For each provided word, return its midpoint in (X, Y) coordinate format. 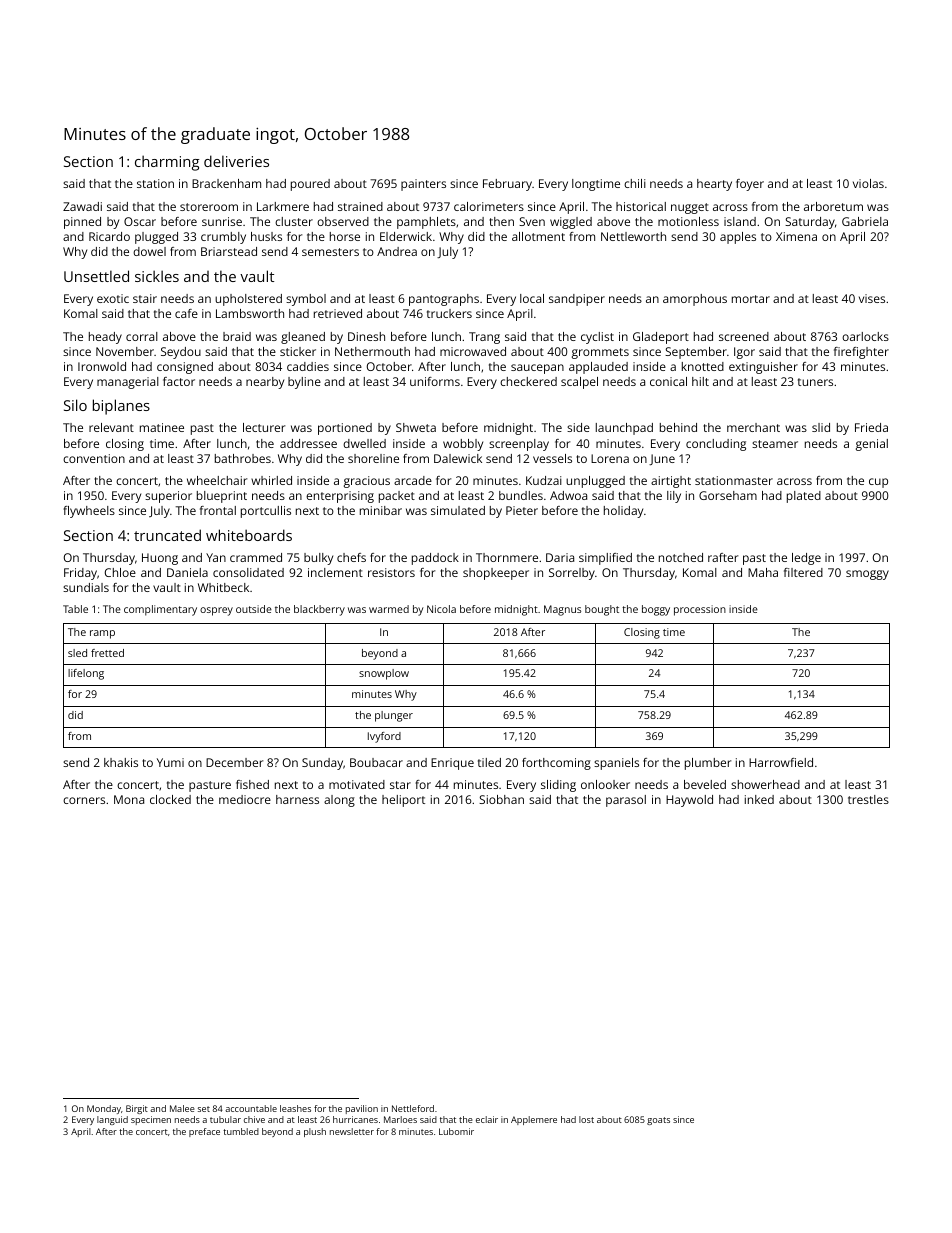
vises (872, 298)
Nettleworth (633, 236)
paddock (435, 559)
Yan (216, 557)
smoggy (867, 575)
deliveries (236, 161)
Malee (182, 1108)
